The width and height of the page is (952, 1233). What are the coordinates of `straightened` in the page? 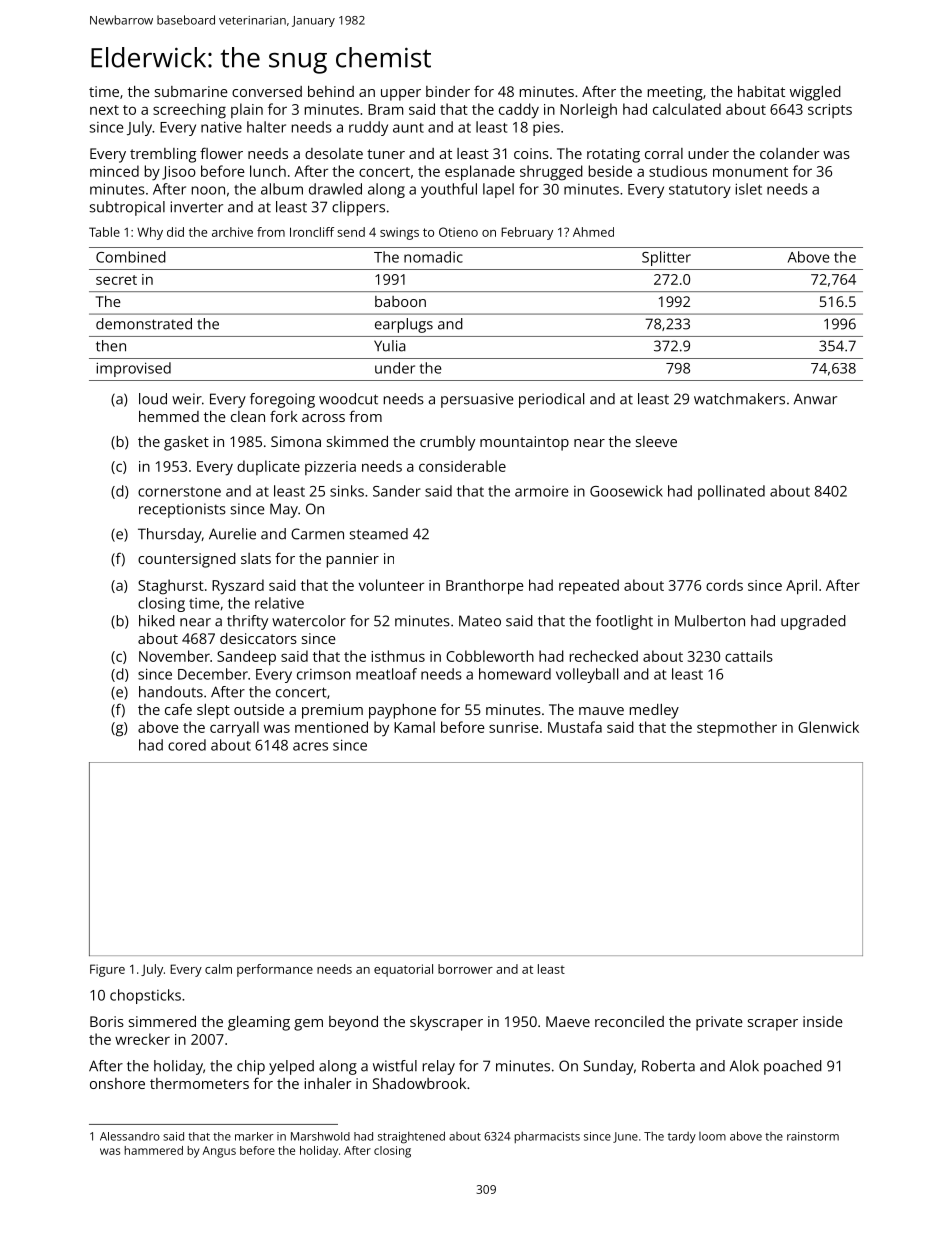 It's located at (411, 1137).
